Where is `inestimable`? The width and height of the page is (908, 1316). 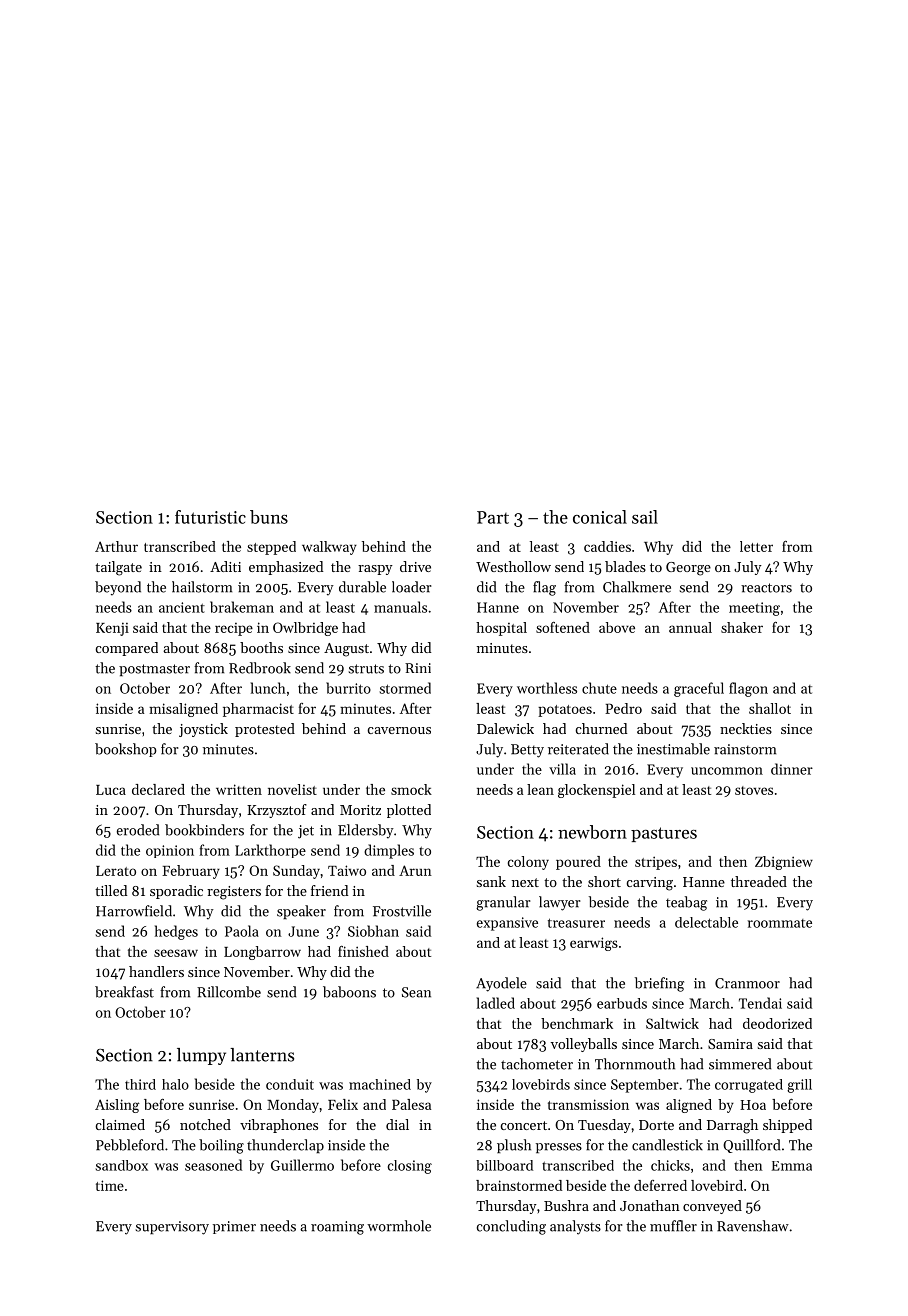 inestimable is located at coordinates (673, 749).
